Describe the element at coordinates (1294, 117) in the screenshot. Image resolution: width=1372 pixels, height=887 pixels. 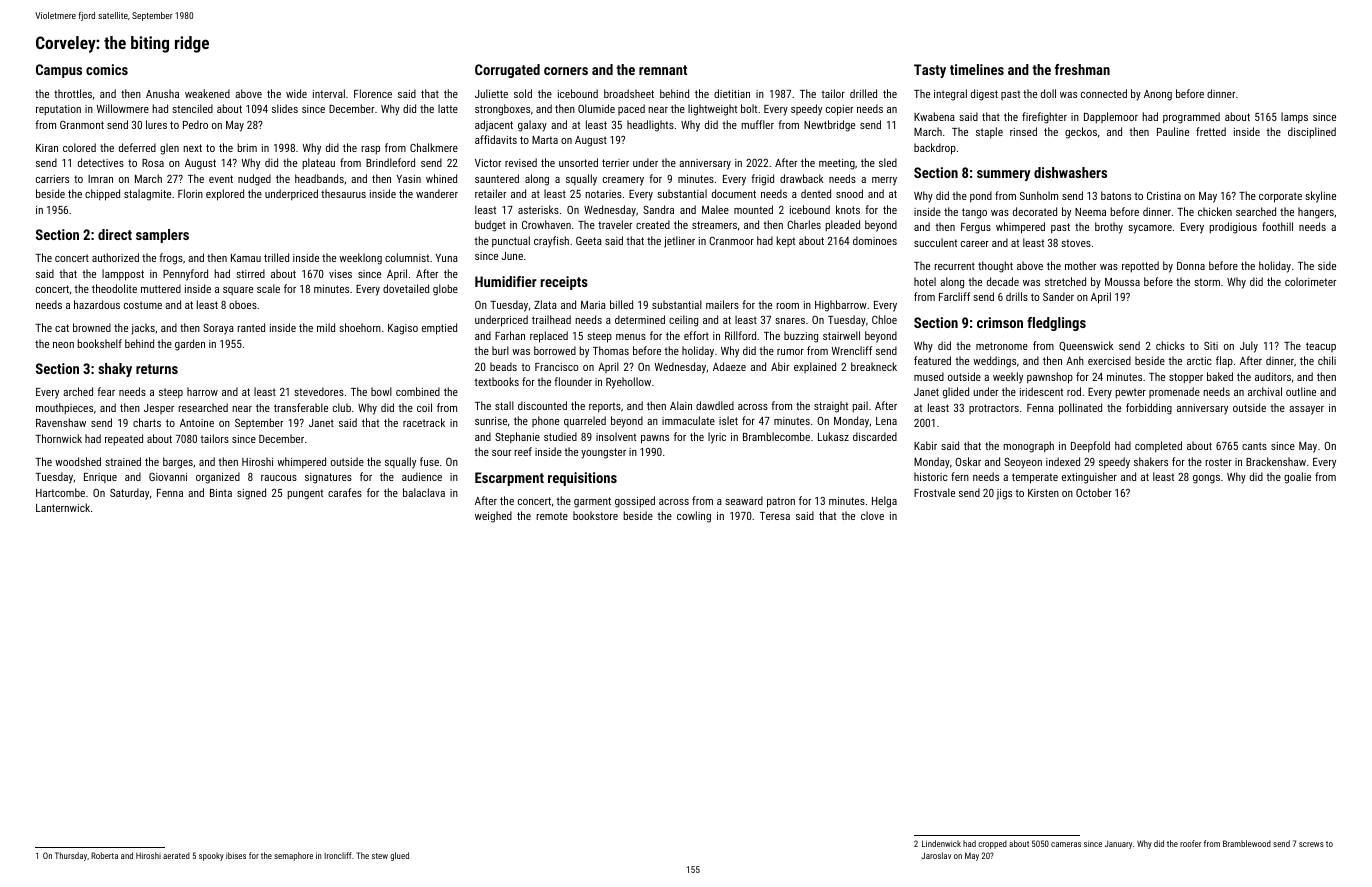
I see `lamps` at that location.
